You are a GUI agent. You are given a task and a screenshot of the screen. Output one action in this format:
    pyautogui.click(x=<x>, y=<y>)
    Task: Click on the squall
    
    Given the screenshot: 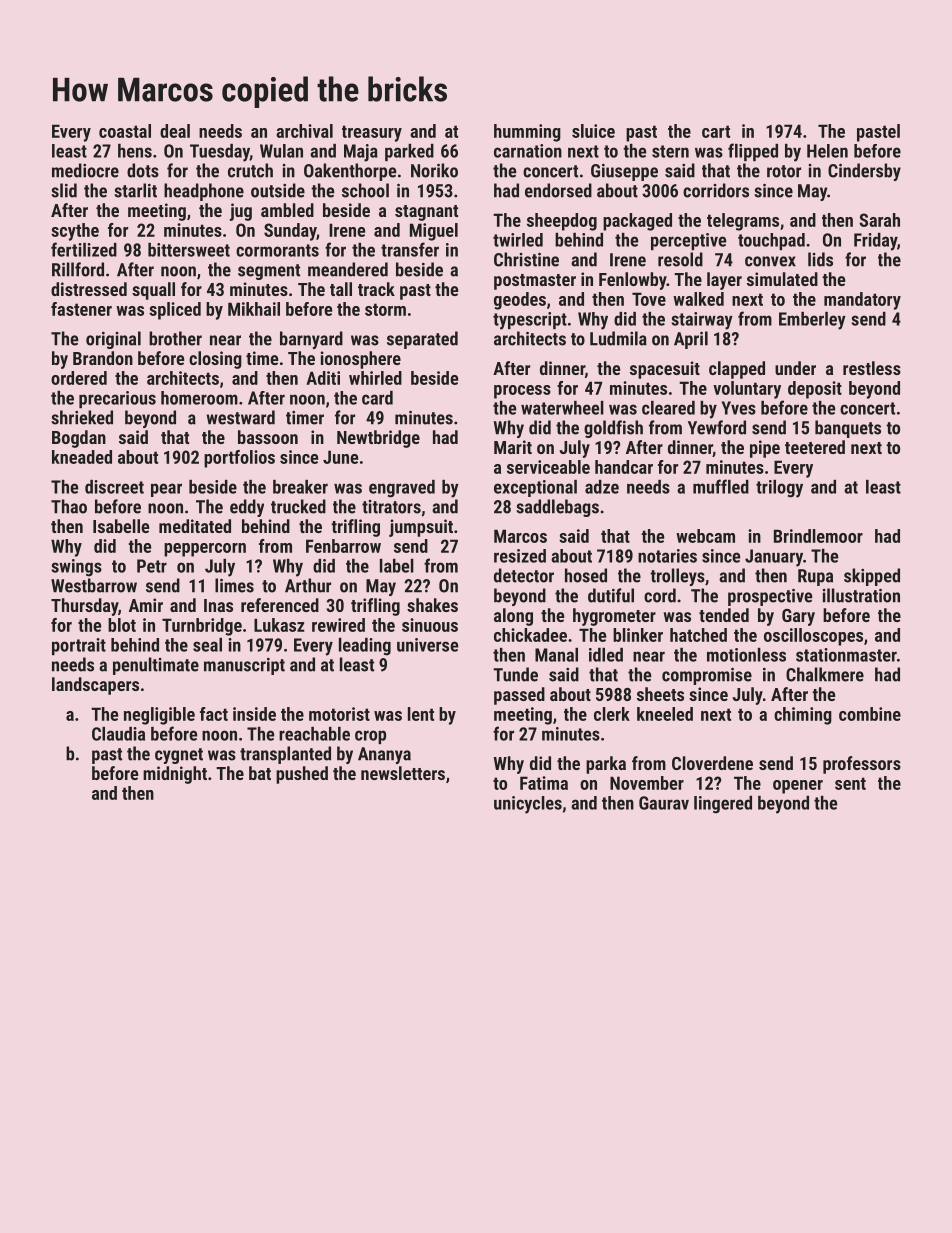 What is the action you would take?
    pyautogui.click(x=153, y=291)
